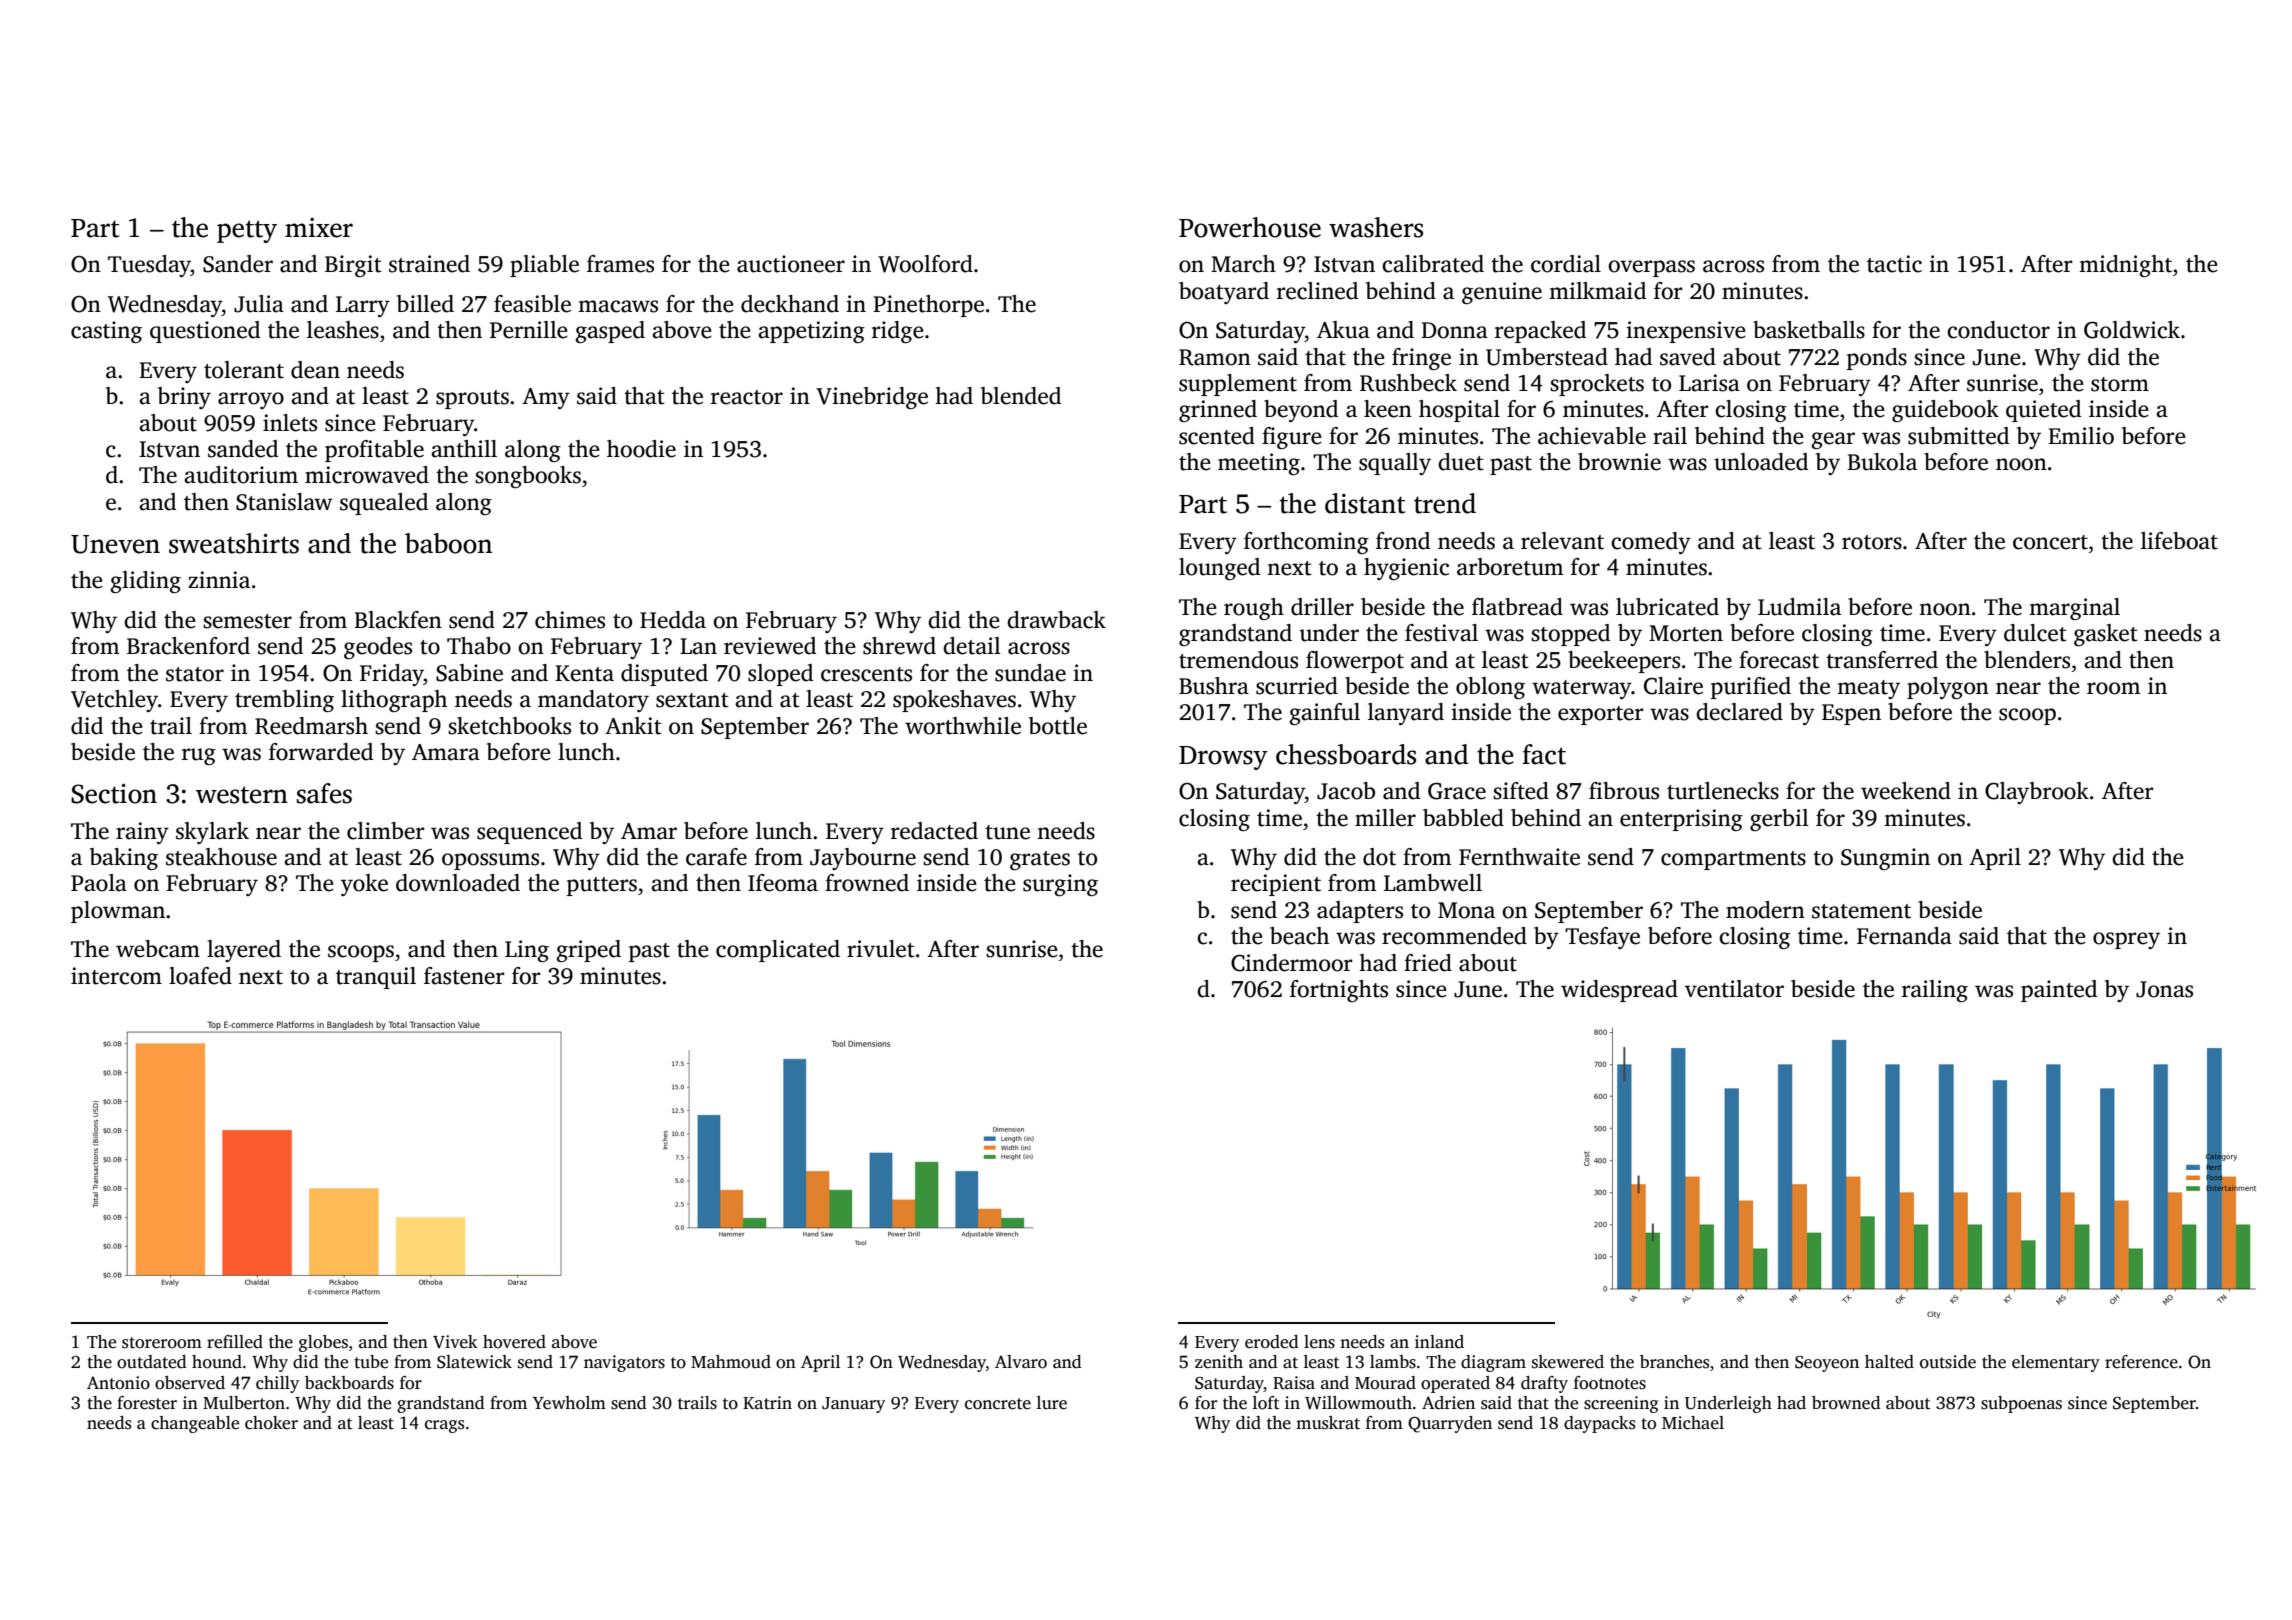 The image size is (2292, 1620). I want to click on tranquil, so click(376, 978).
